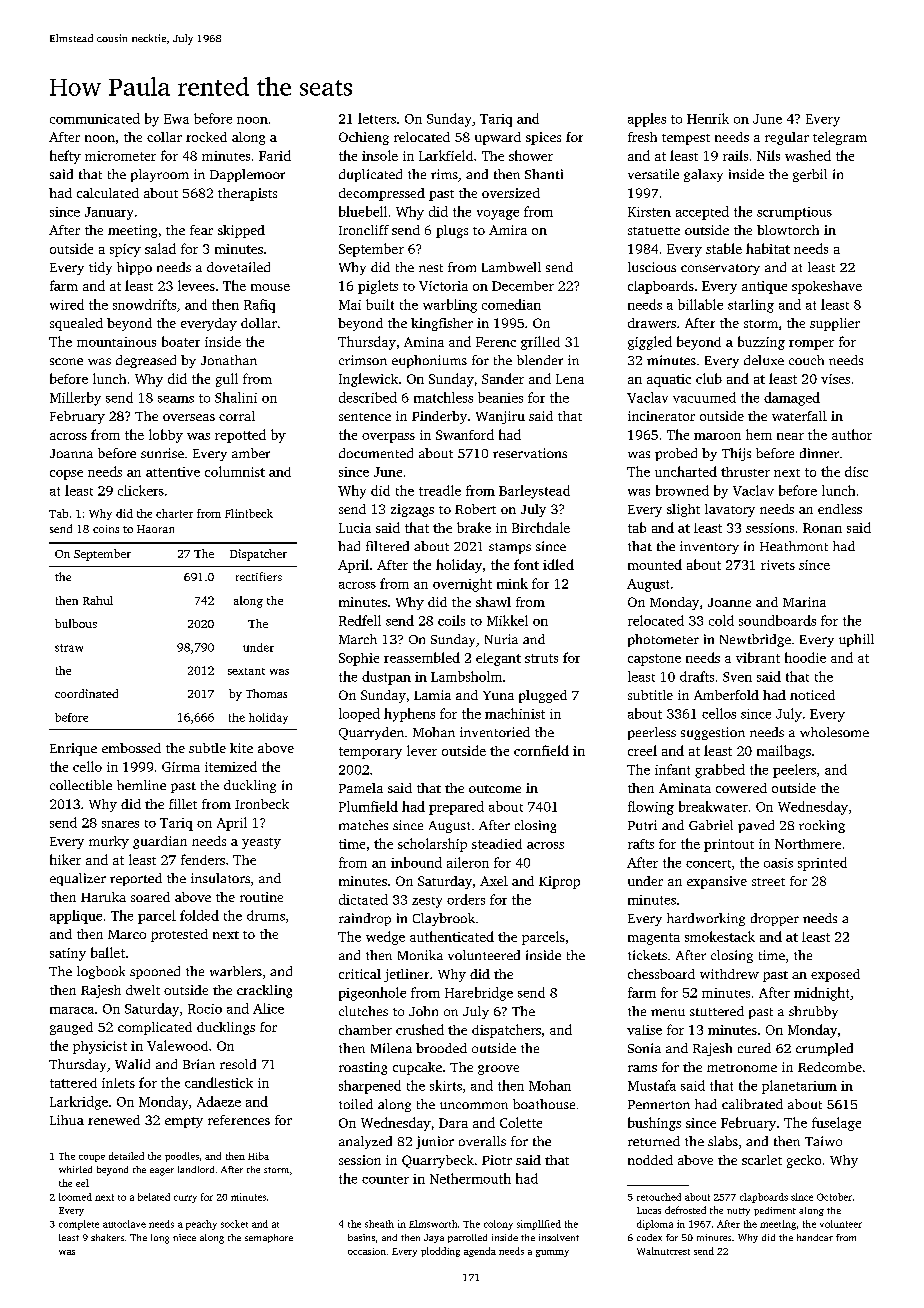 Image resolution: width=924 pixels, height=1308 pixels. What do you see at coordinates (367, 1251) in the image?
I see `occasion` at bounding box center [367, 1251].
